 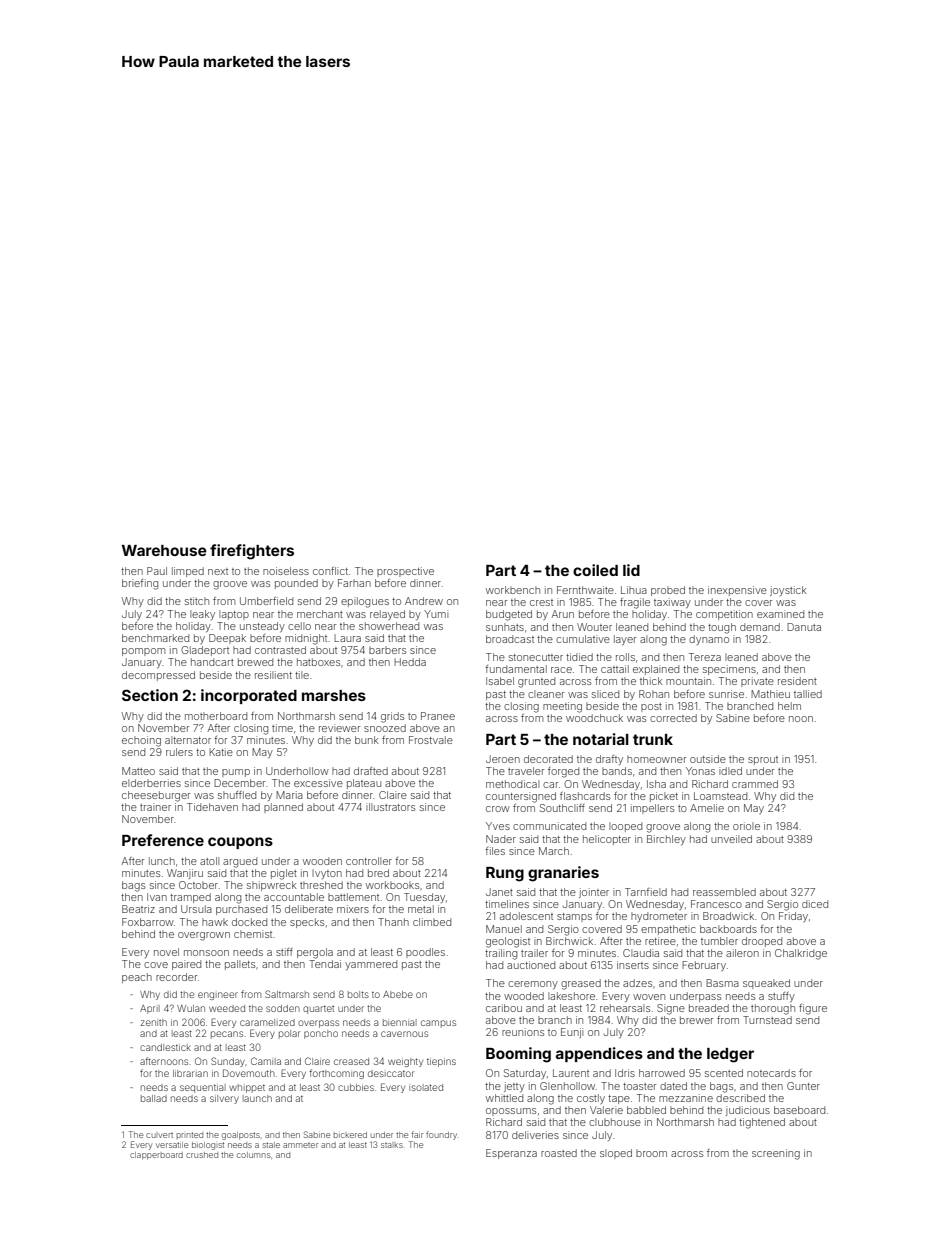 I want to click on broom, so click(x=651, y=1153).
